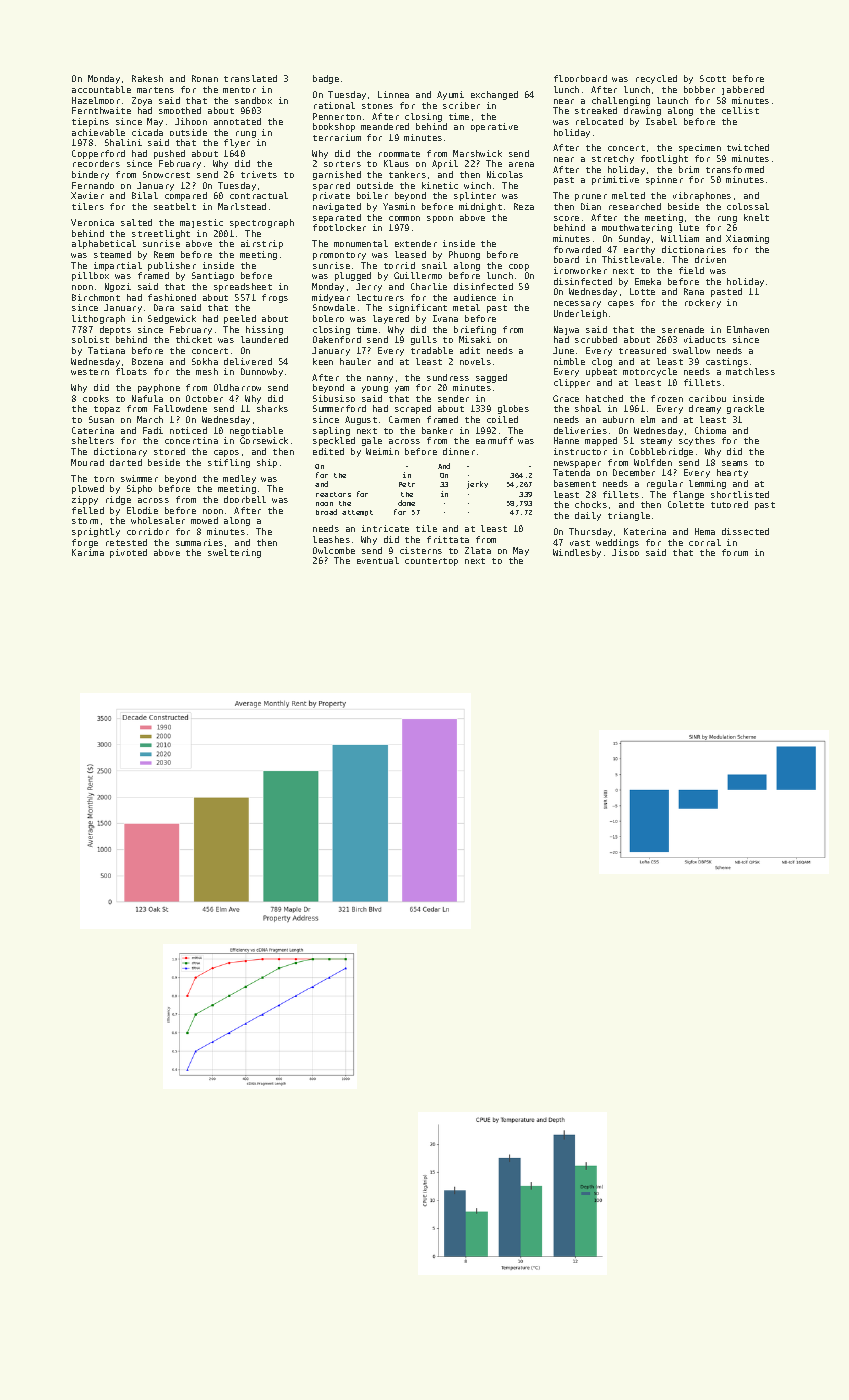 This screenshot has height=1400, width=849. What do you see at coordinates (707, 398) in the screenshot?
I see `caribou` at bounding box center [707, 398].
